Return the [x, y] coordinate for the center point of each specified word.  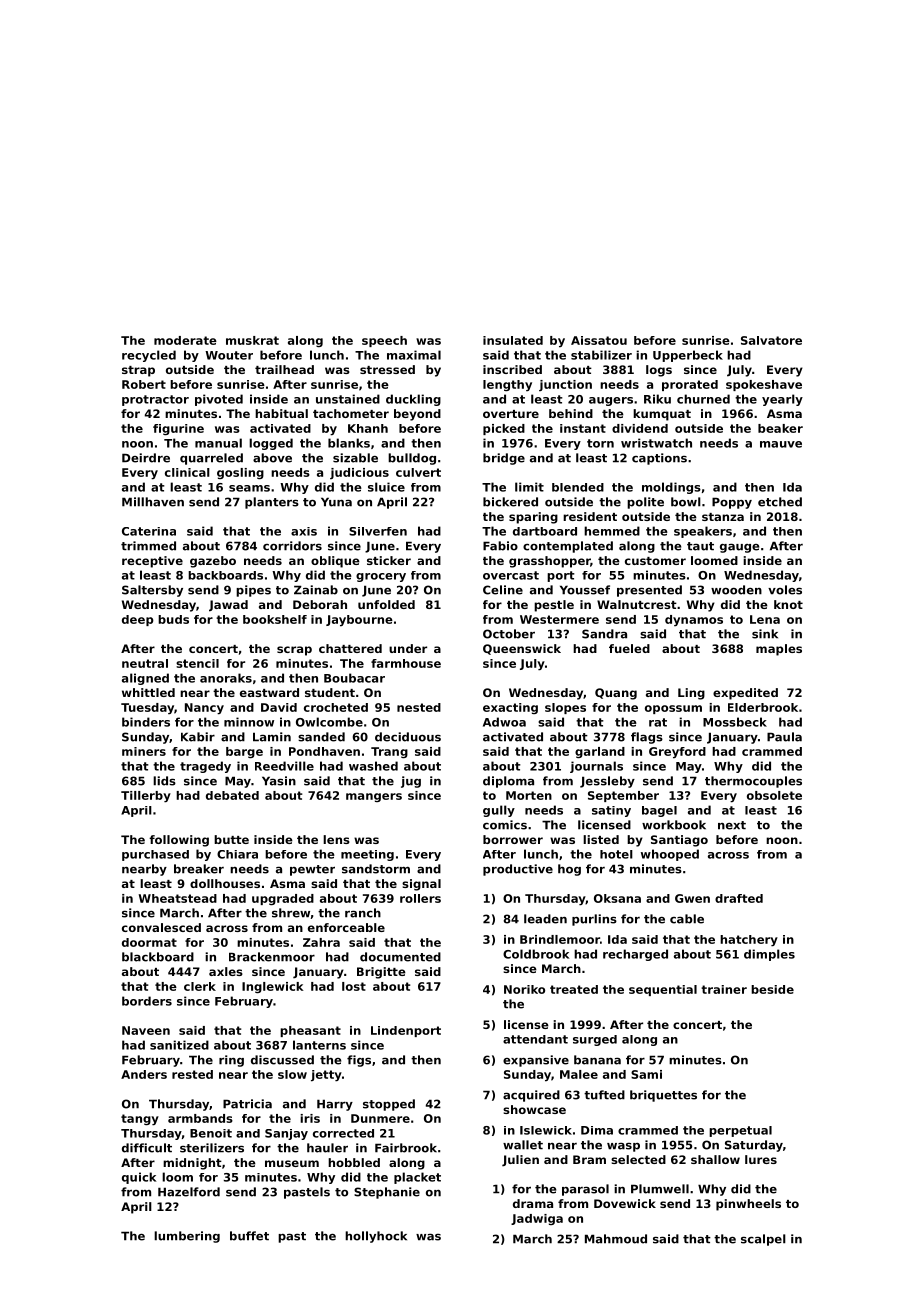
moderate [185, 340]
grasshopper [549, 562]
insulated [513, 340]
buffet [249, 1236]
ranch [363, 913]
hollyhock [376, 1237]
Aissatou [599, 340]
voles [785, 590]
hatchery [749, 941]
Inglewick [273, 987]
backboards [225, 575]
